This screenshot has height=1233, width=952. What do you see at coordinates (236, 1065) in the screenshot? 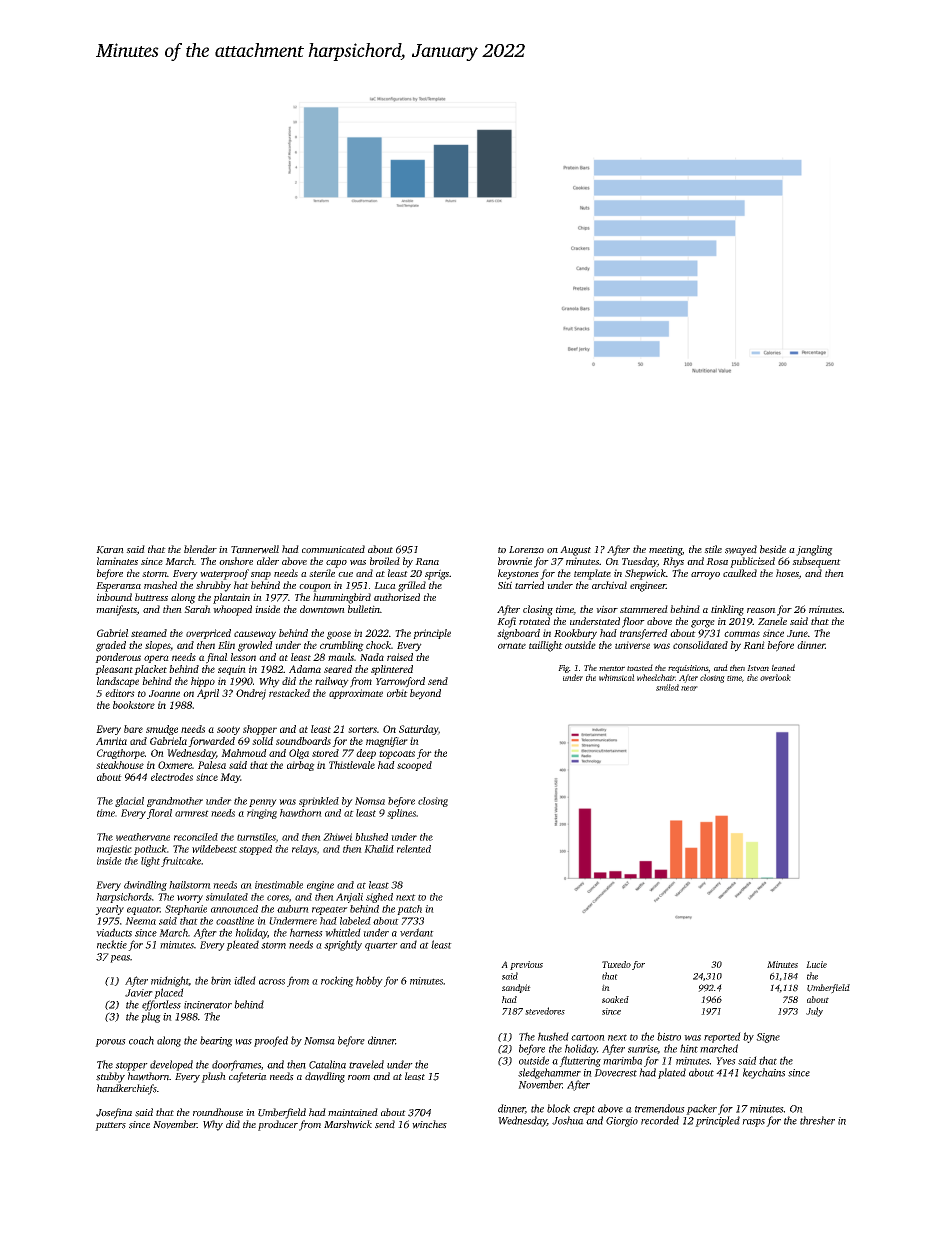
I see `doorframes` at bounding box center [236, 1065].
